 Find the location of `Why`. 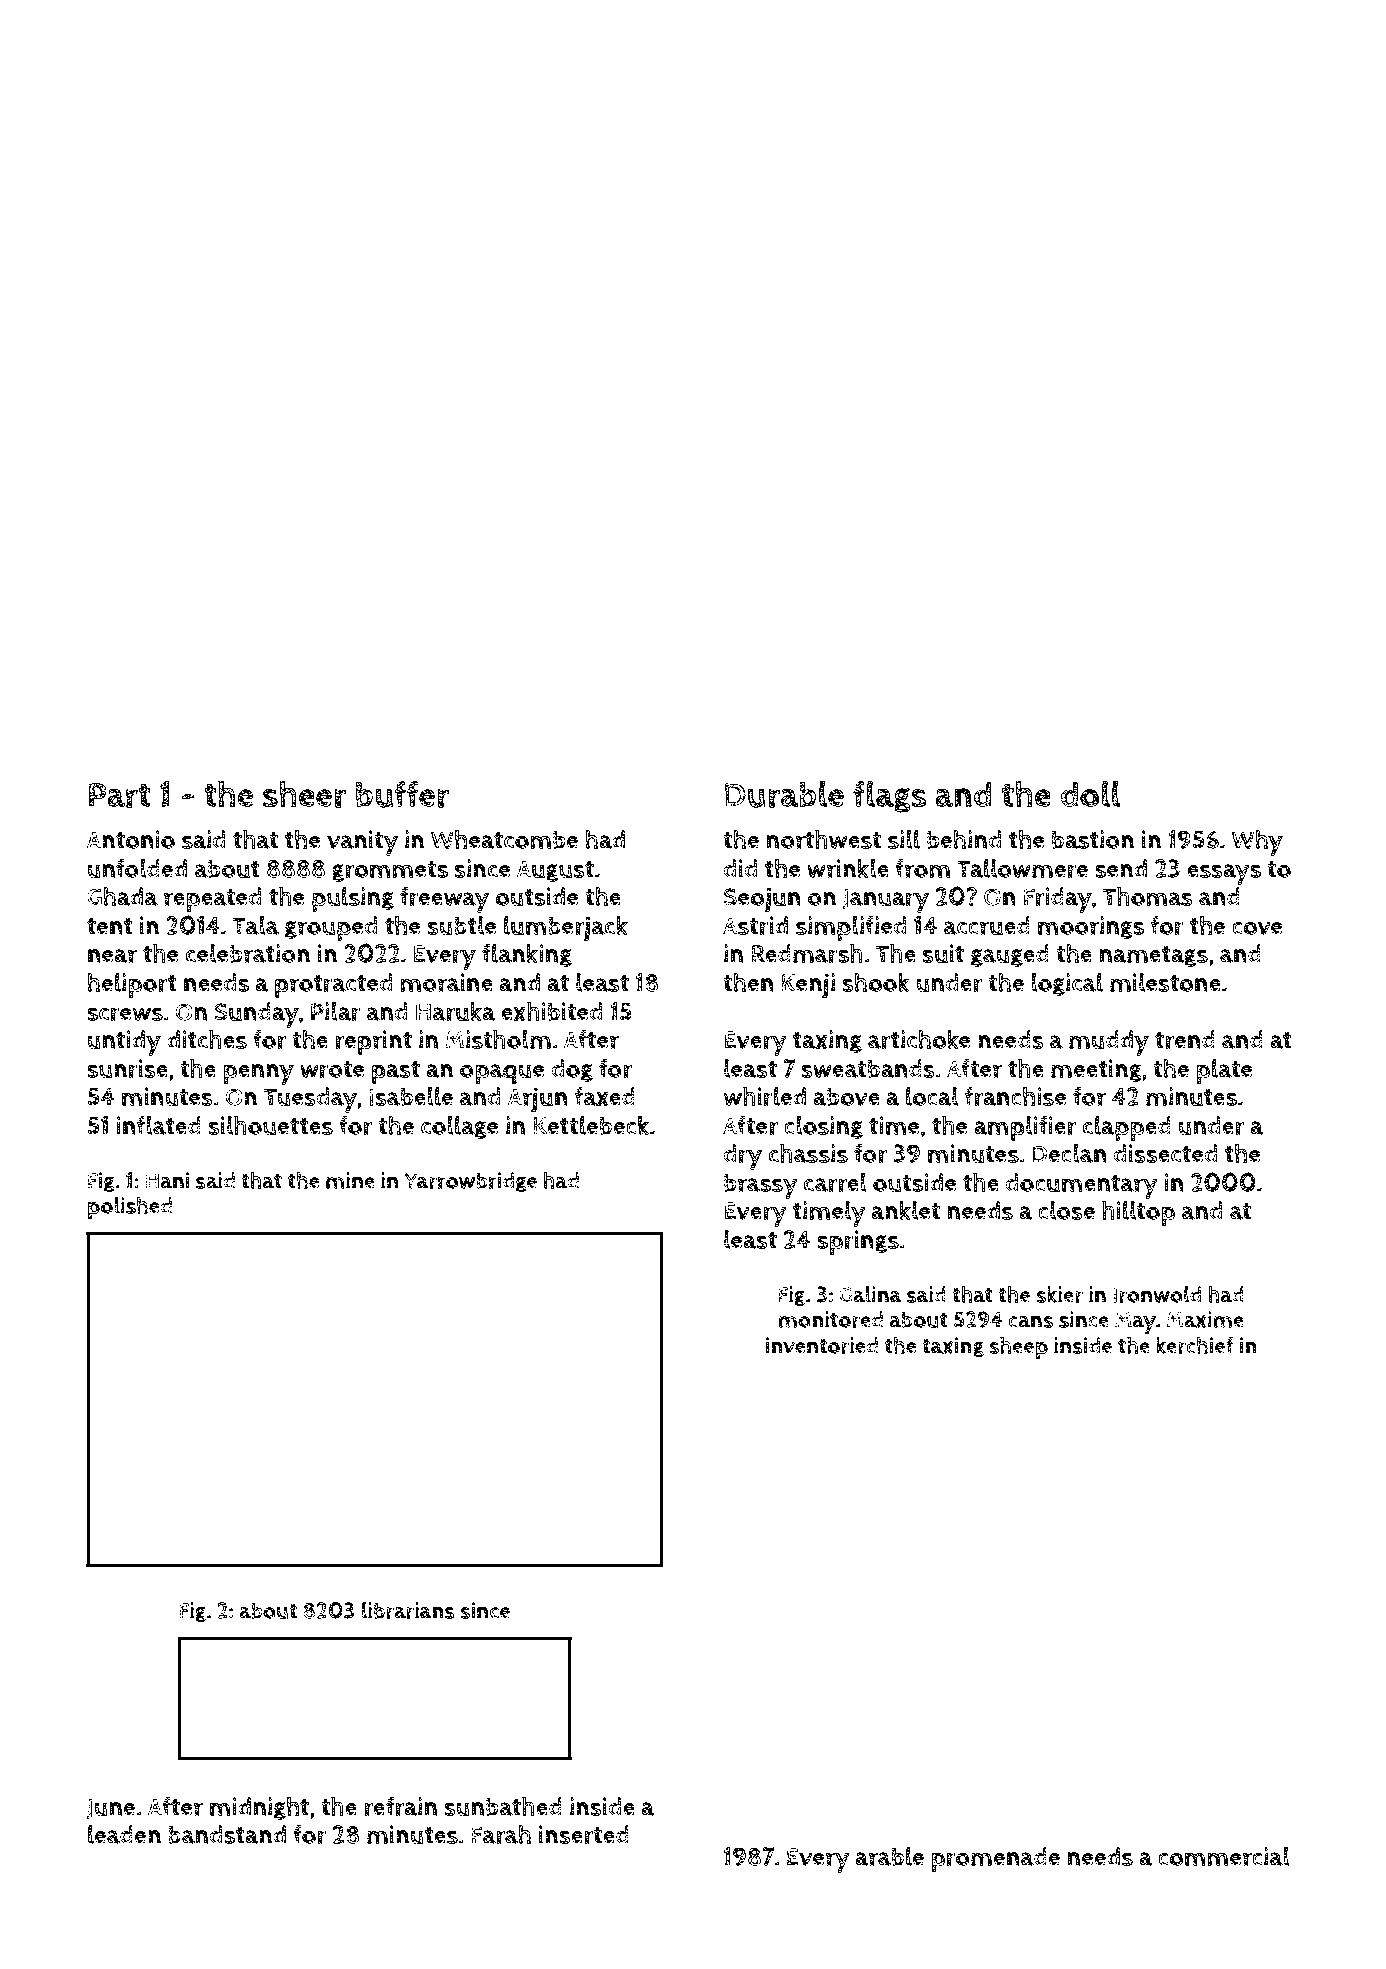

Why is located at coordinates (1257, 842).
